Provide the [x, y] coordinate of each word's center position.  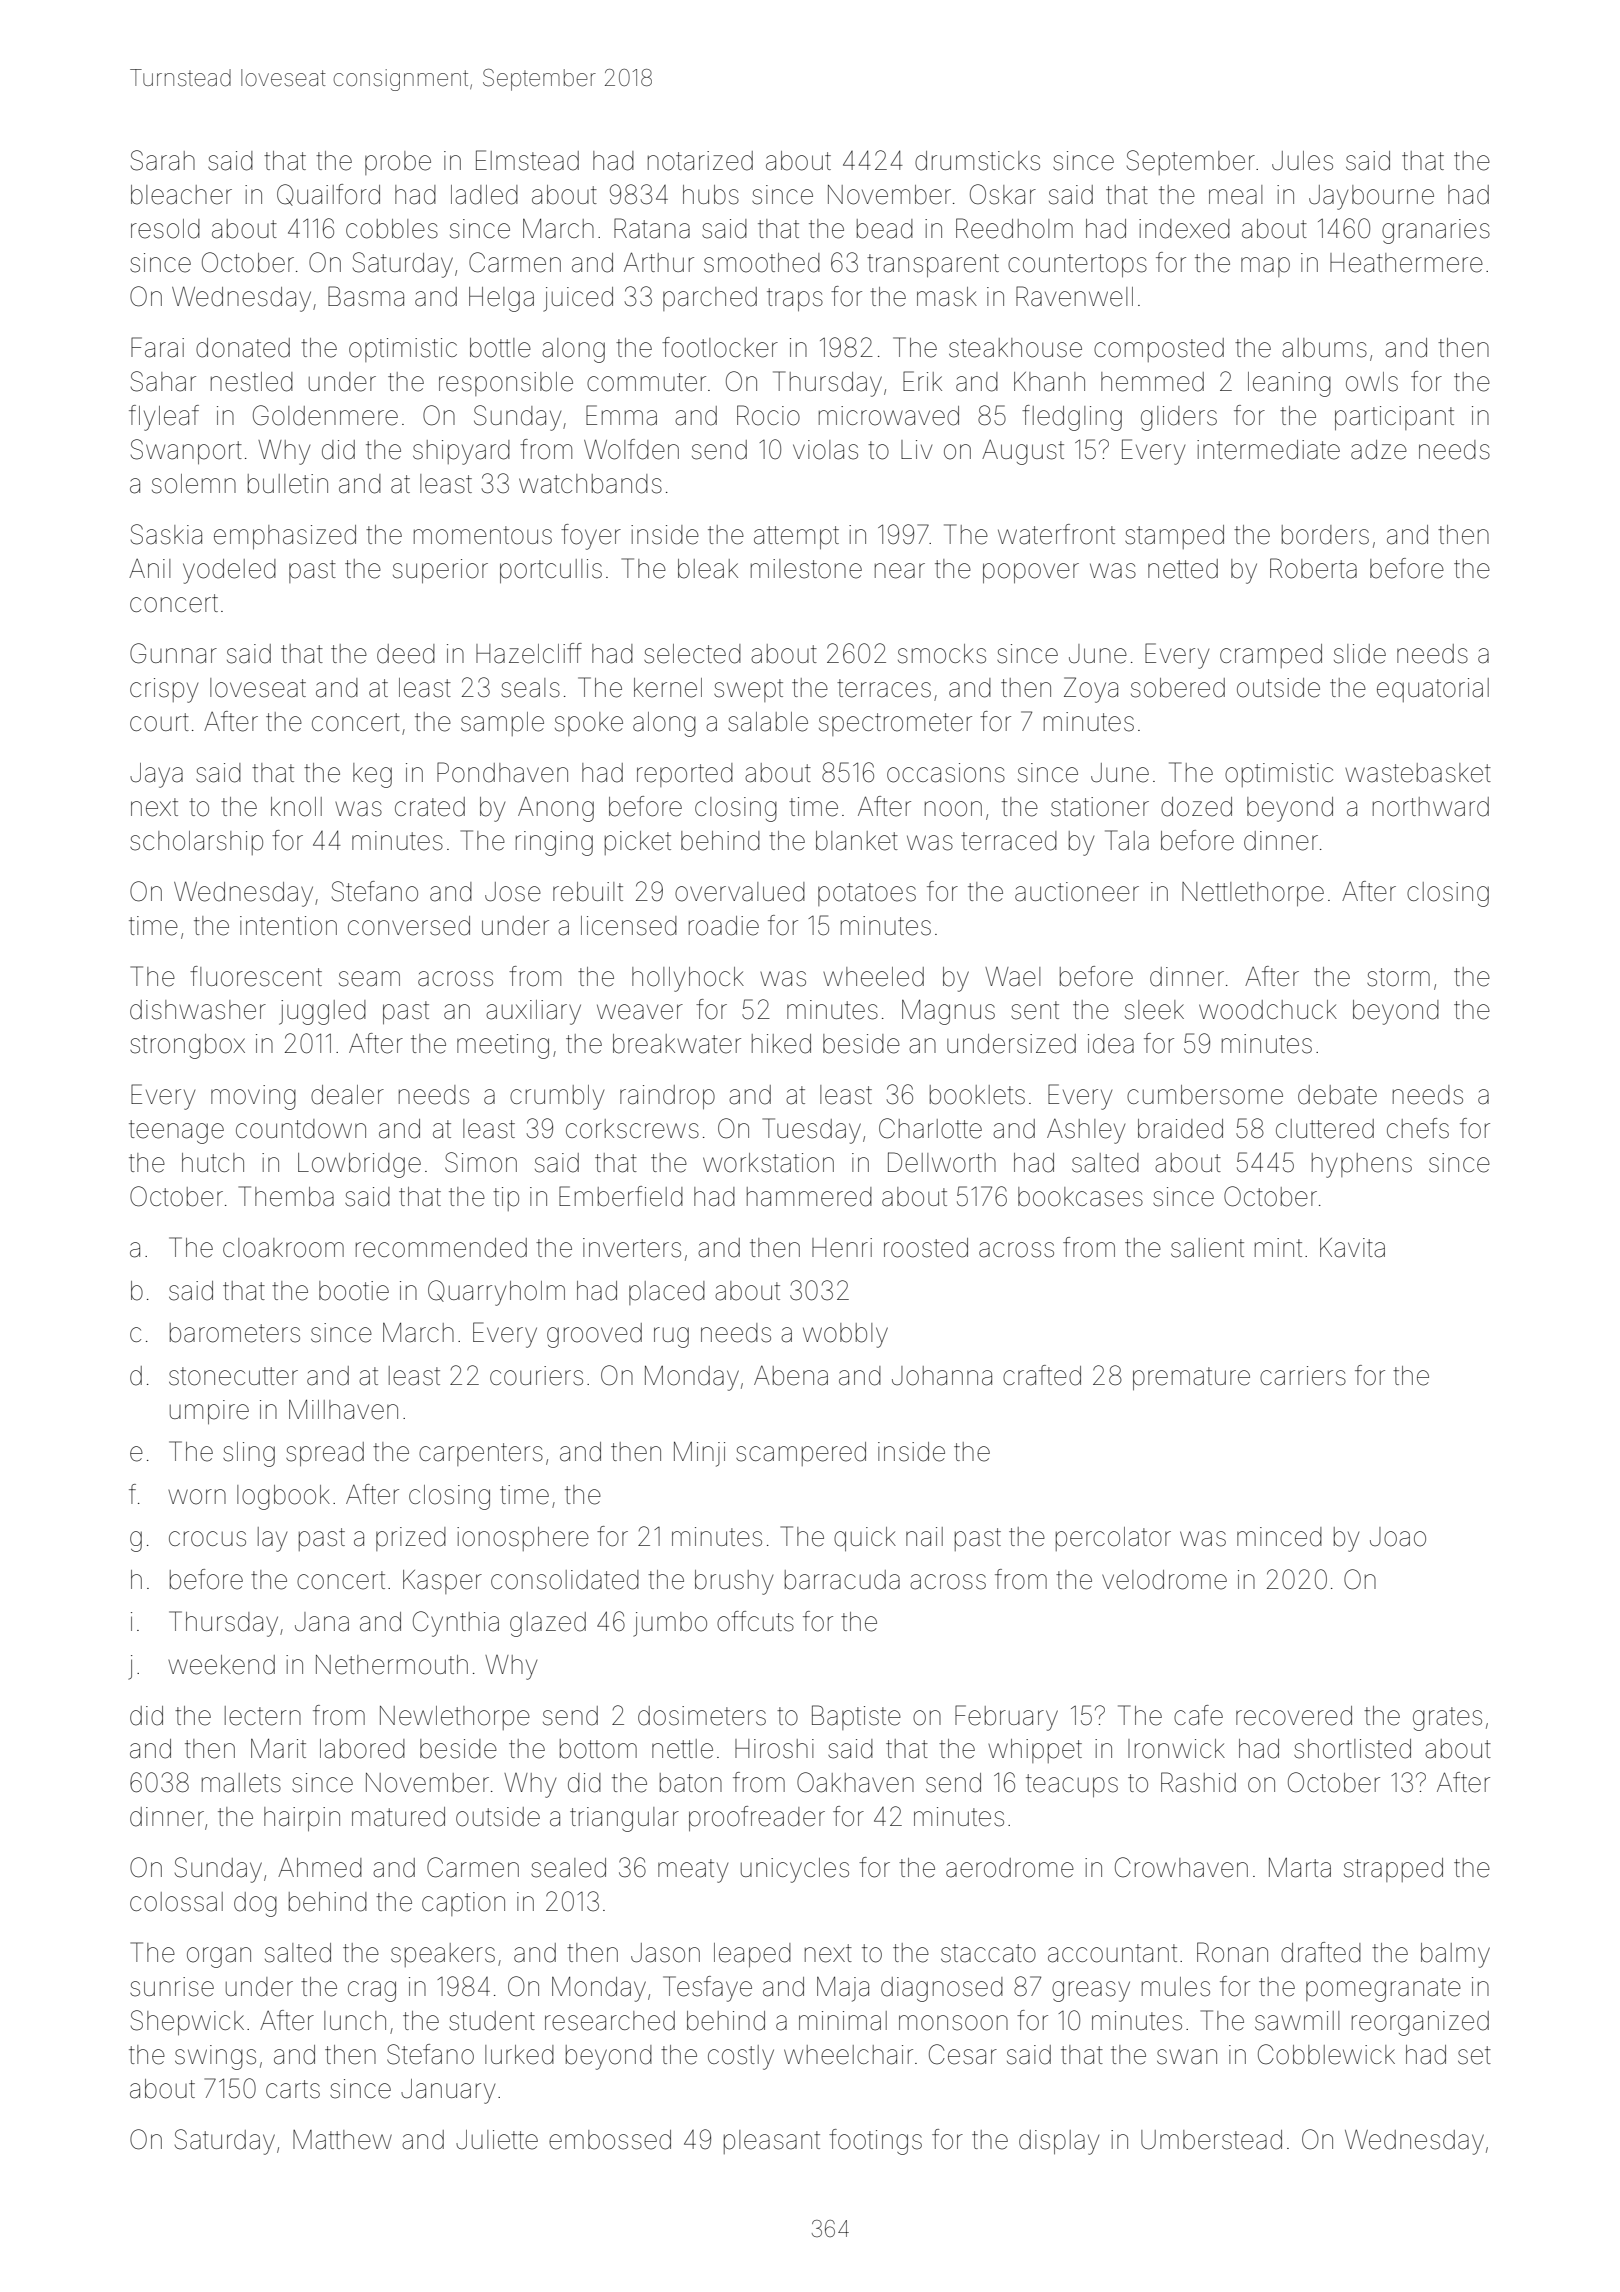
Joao [1398, 1537]
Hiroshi [774, 1749]
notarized [700, 161]
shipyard [461, 452]
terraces [884, 688]
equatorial [1433, 690]
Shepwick [187, 2022]
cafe [1198, 1715]
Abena [791, 1376]
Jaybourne [1371, 197]
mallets [241, 1783]
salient [1207, 1248]
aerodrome [1010, 1868]
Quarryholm [496, 1293]
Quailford [328, 195]
